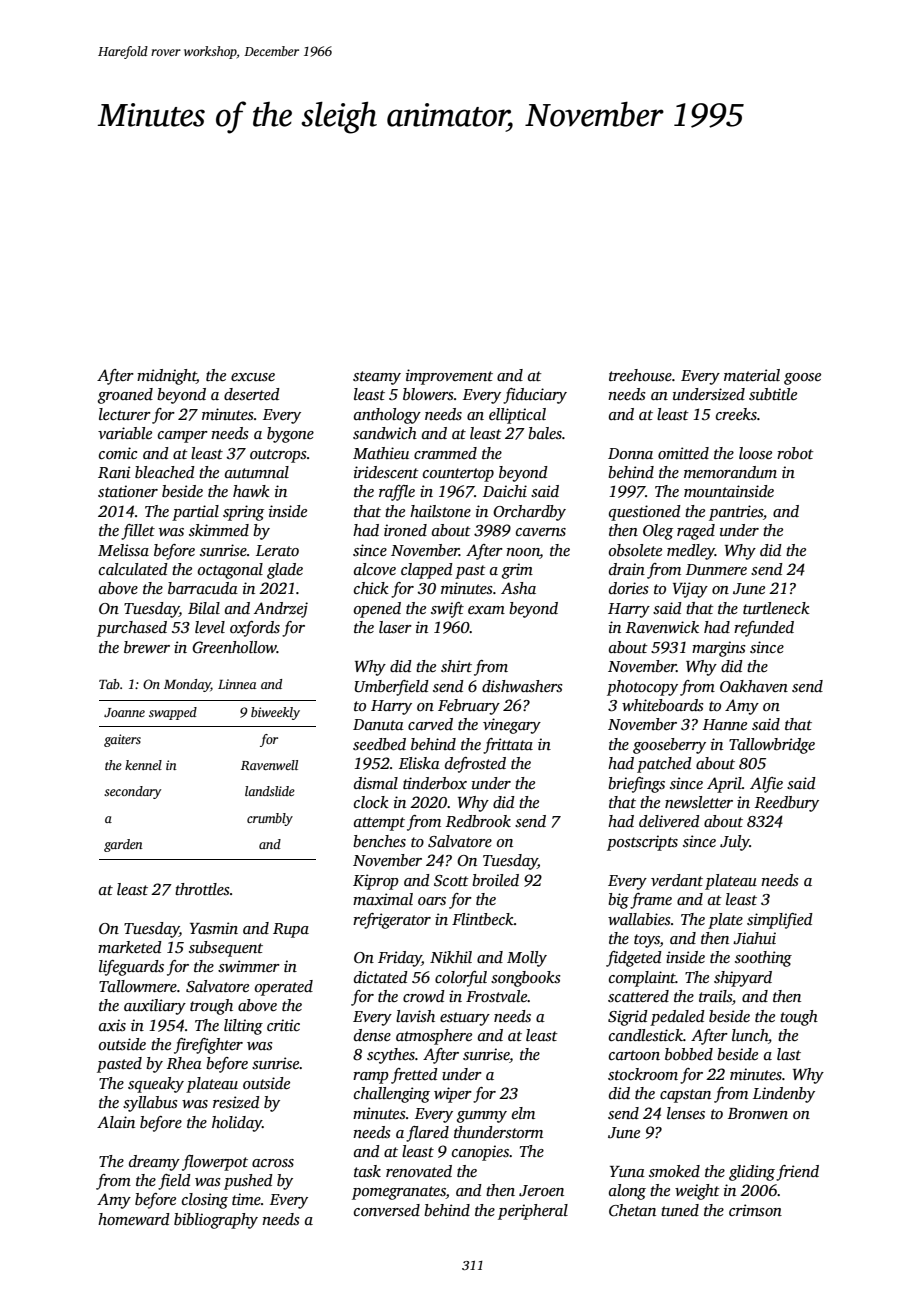 This page has height=1308, width=924. Describe the element at coordinates (143, 765) in the page. I see `kennel` at that location.
